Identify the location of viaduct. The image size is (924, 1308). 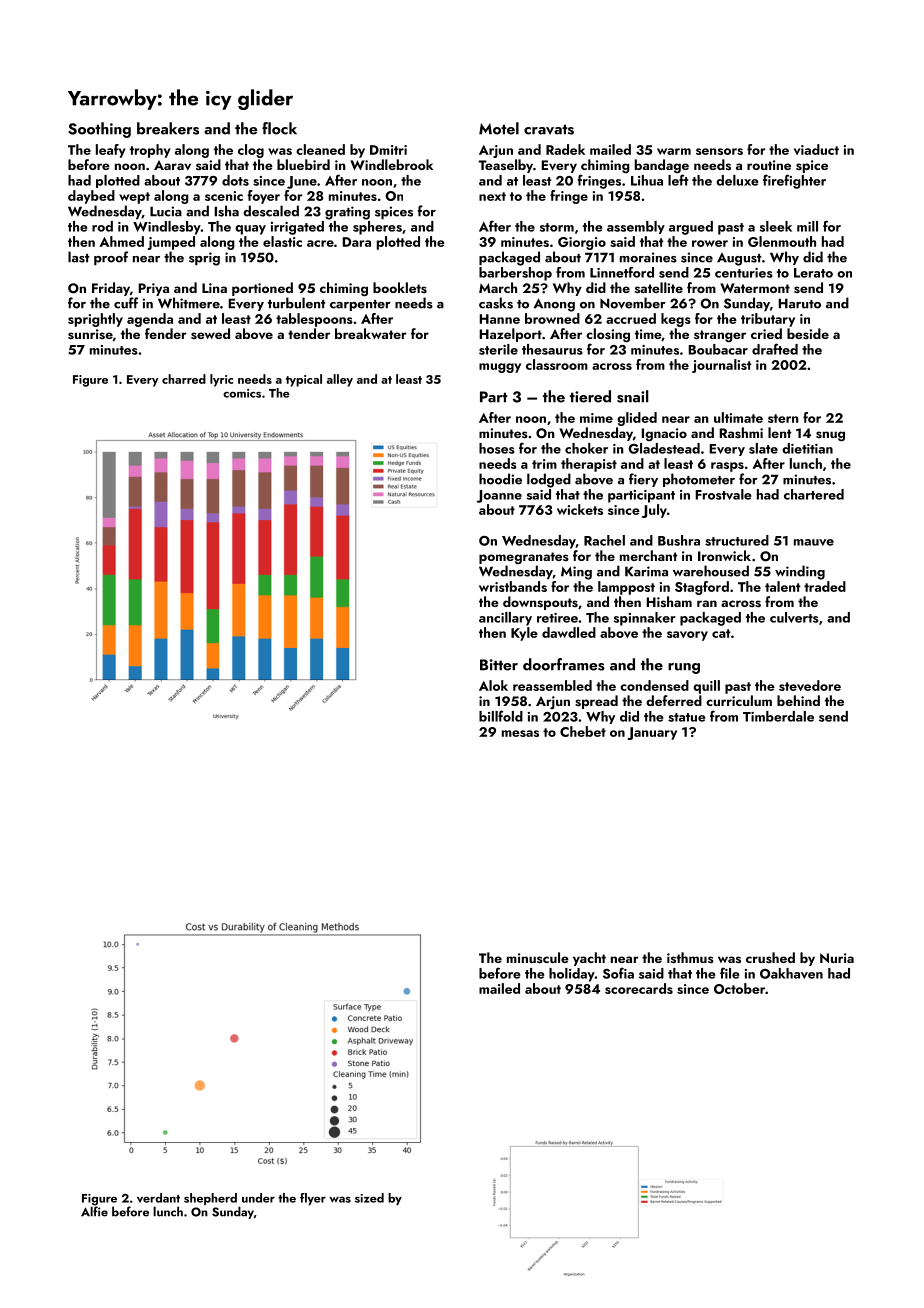
(816, 149).
